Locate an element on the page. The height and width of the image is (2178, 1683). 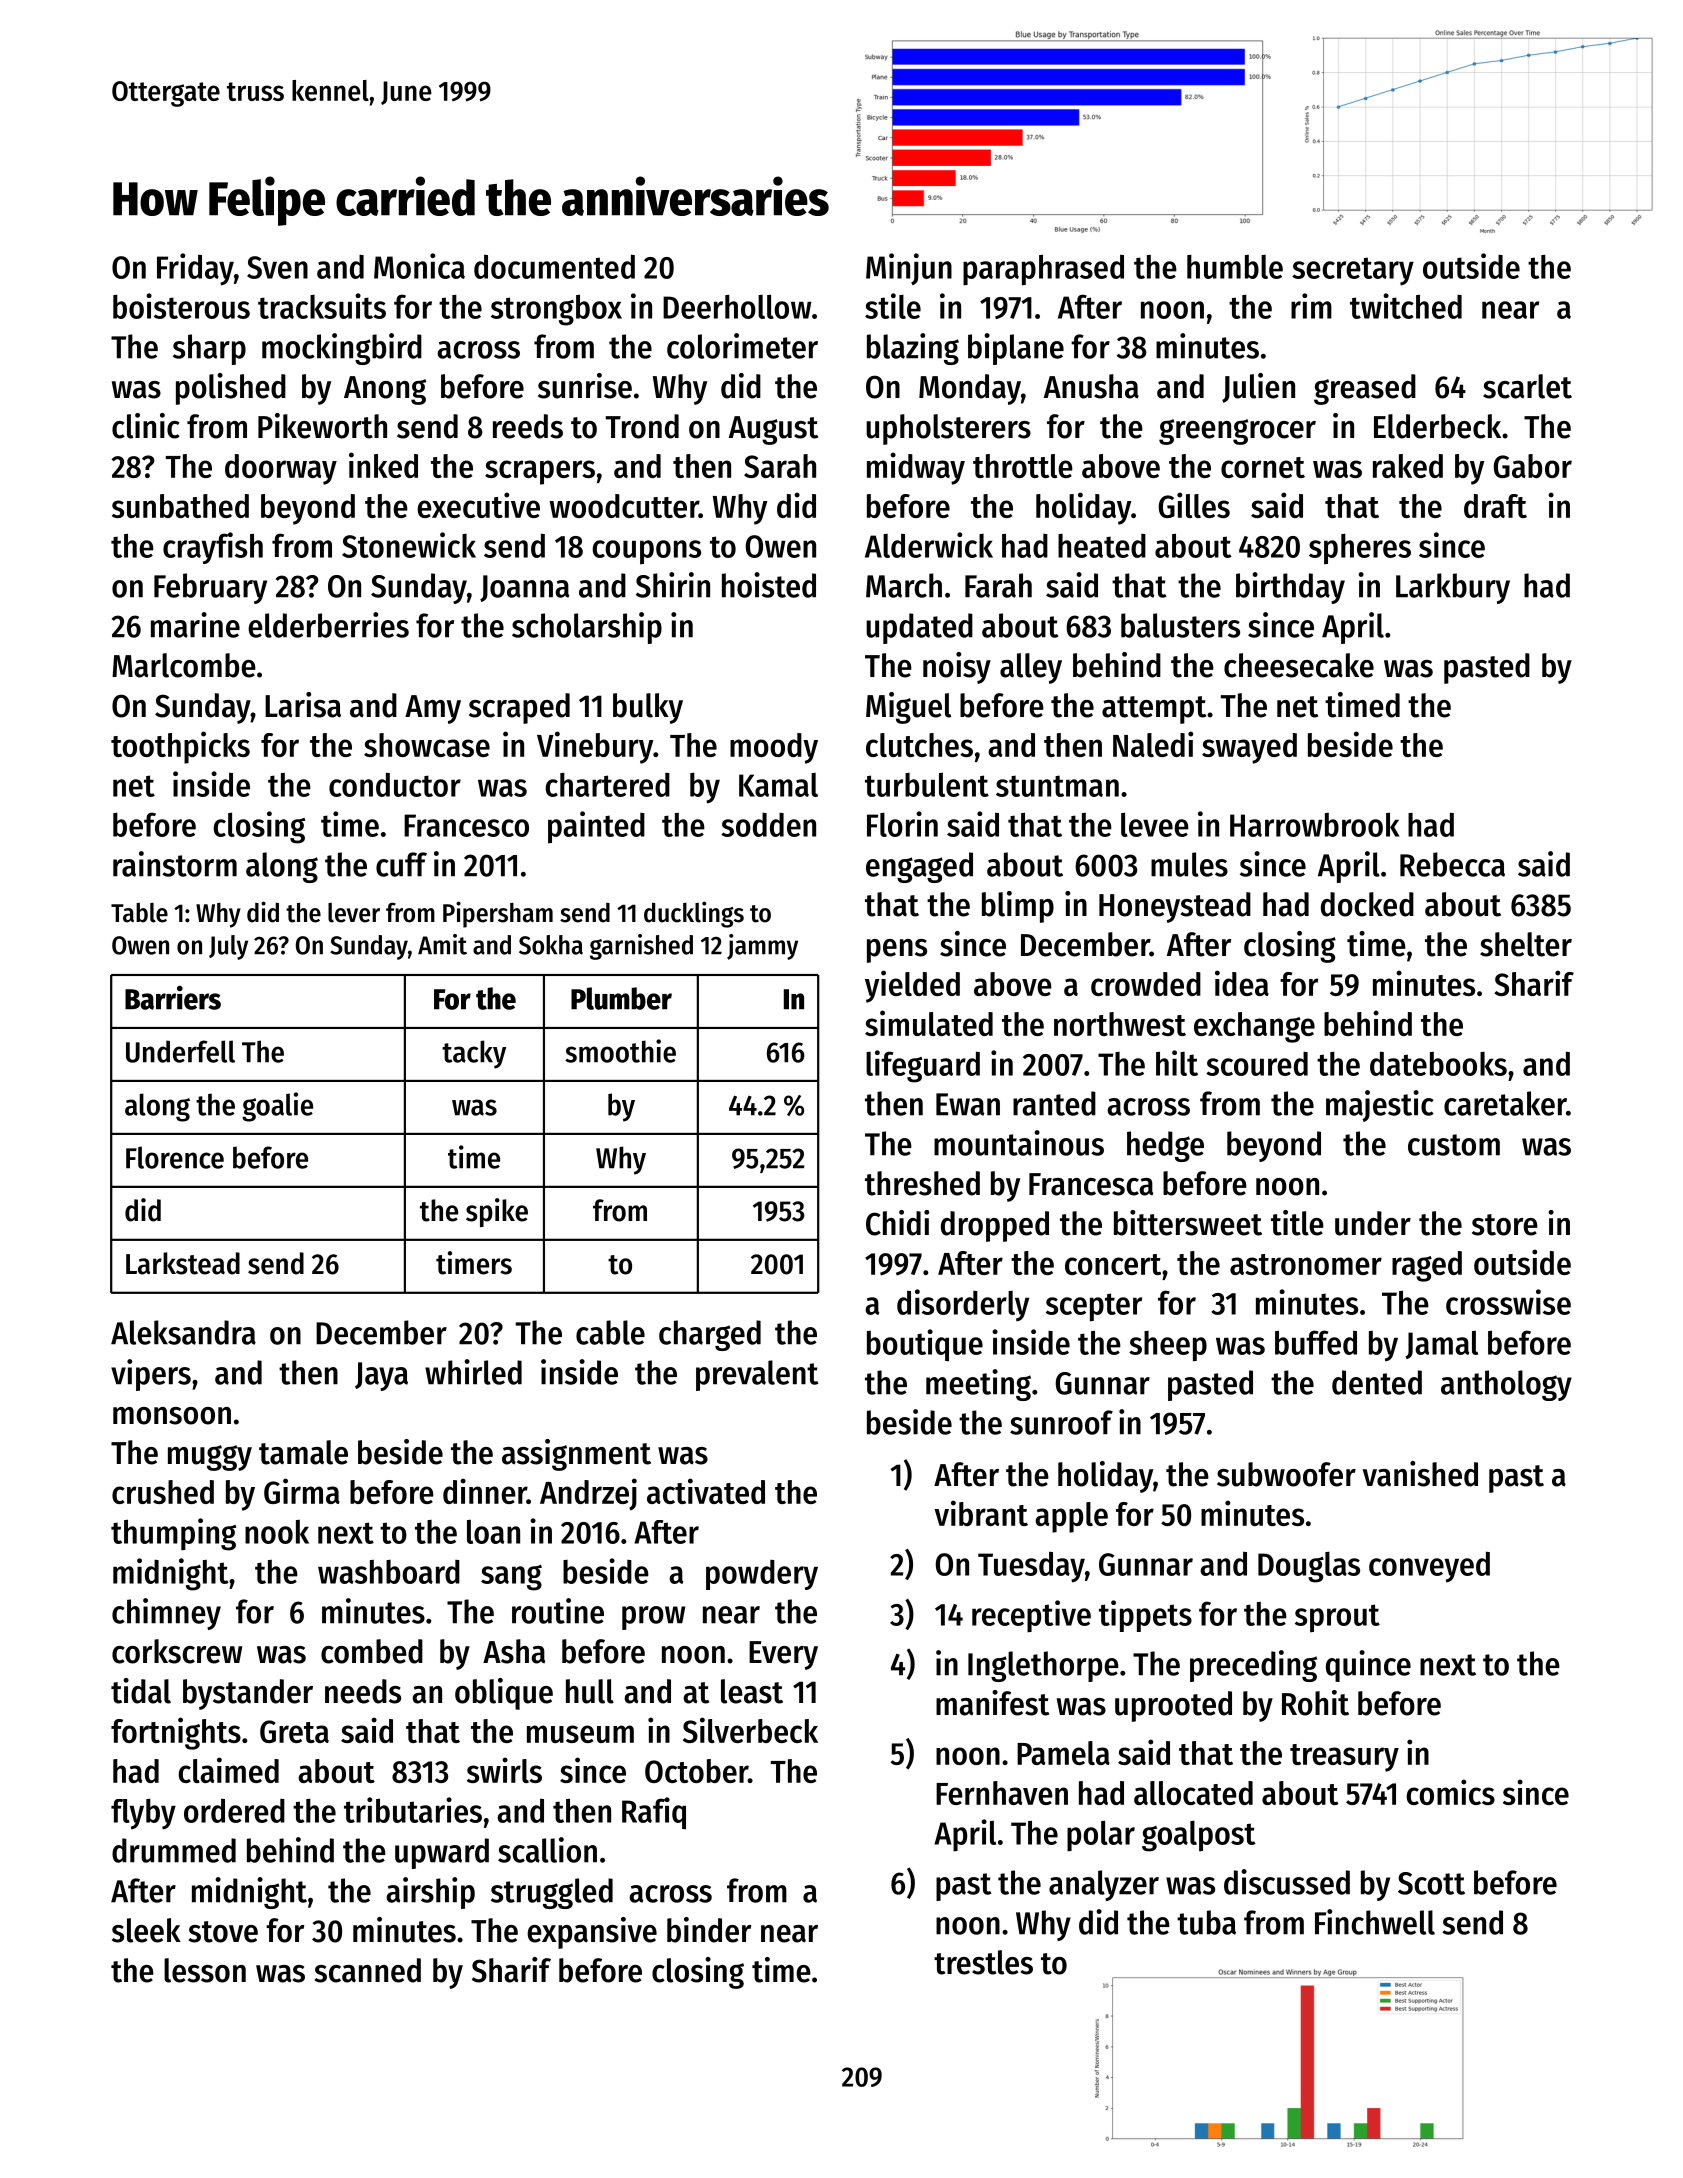
greased is located at coordinates (1365, 389).
